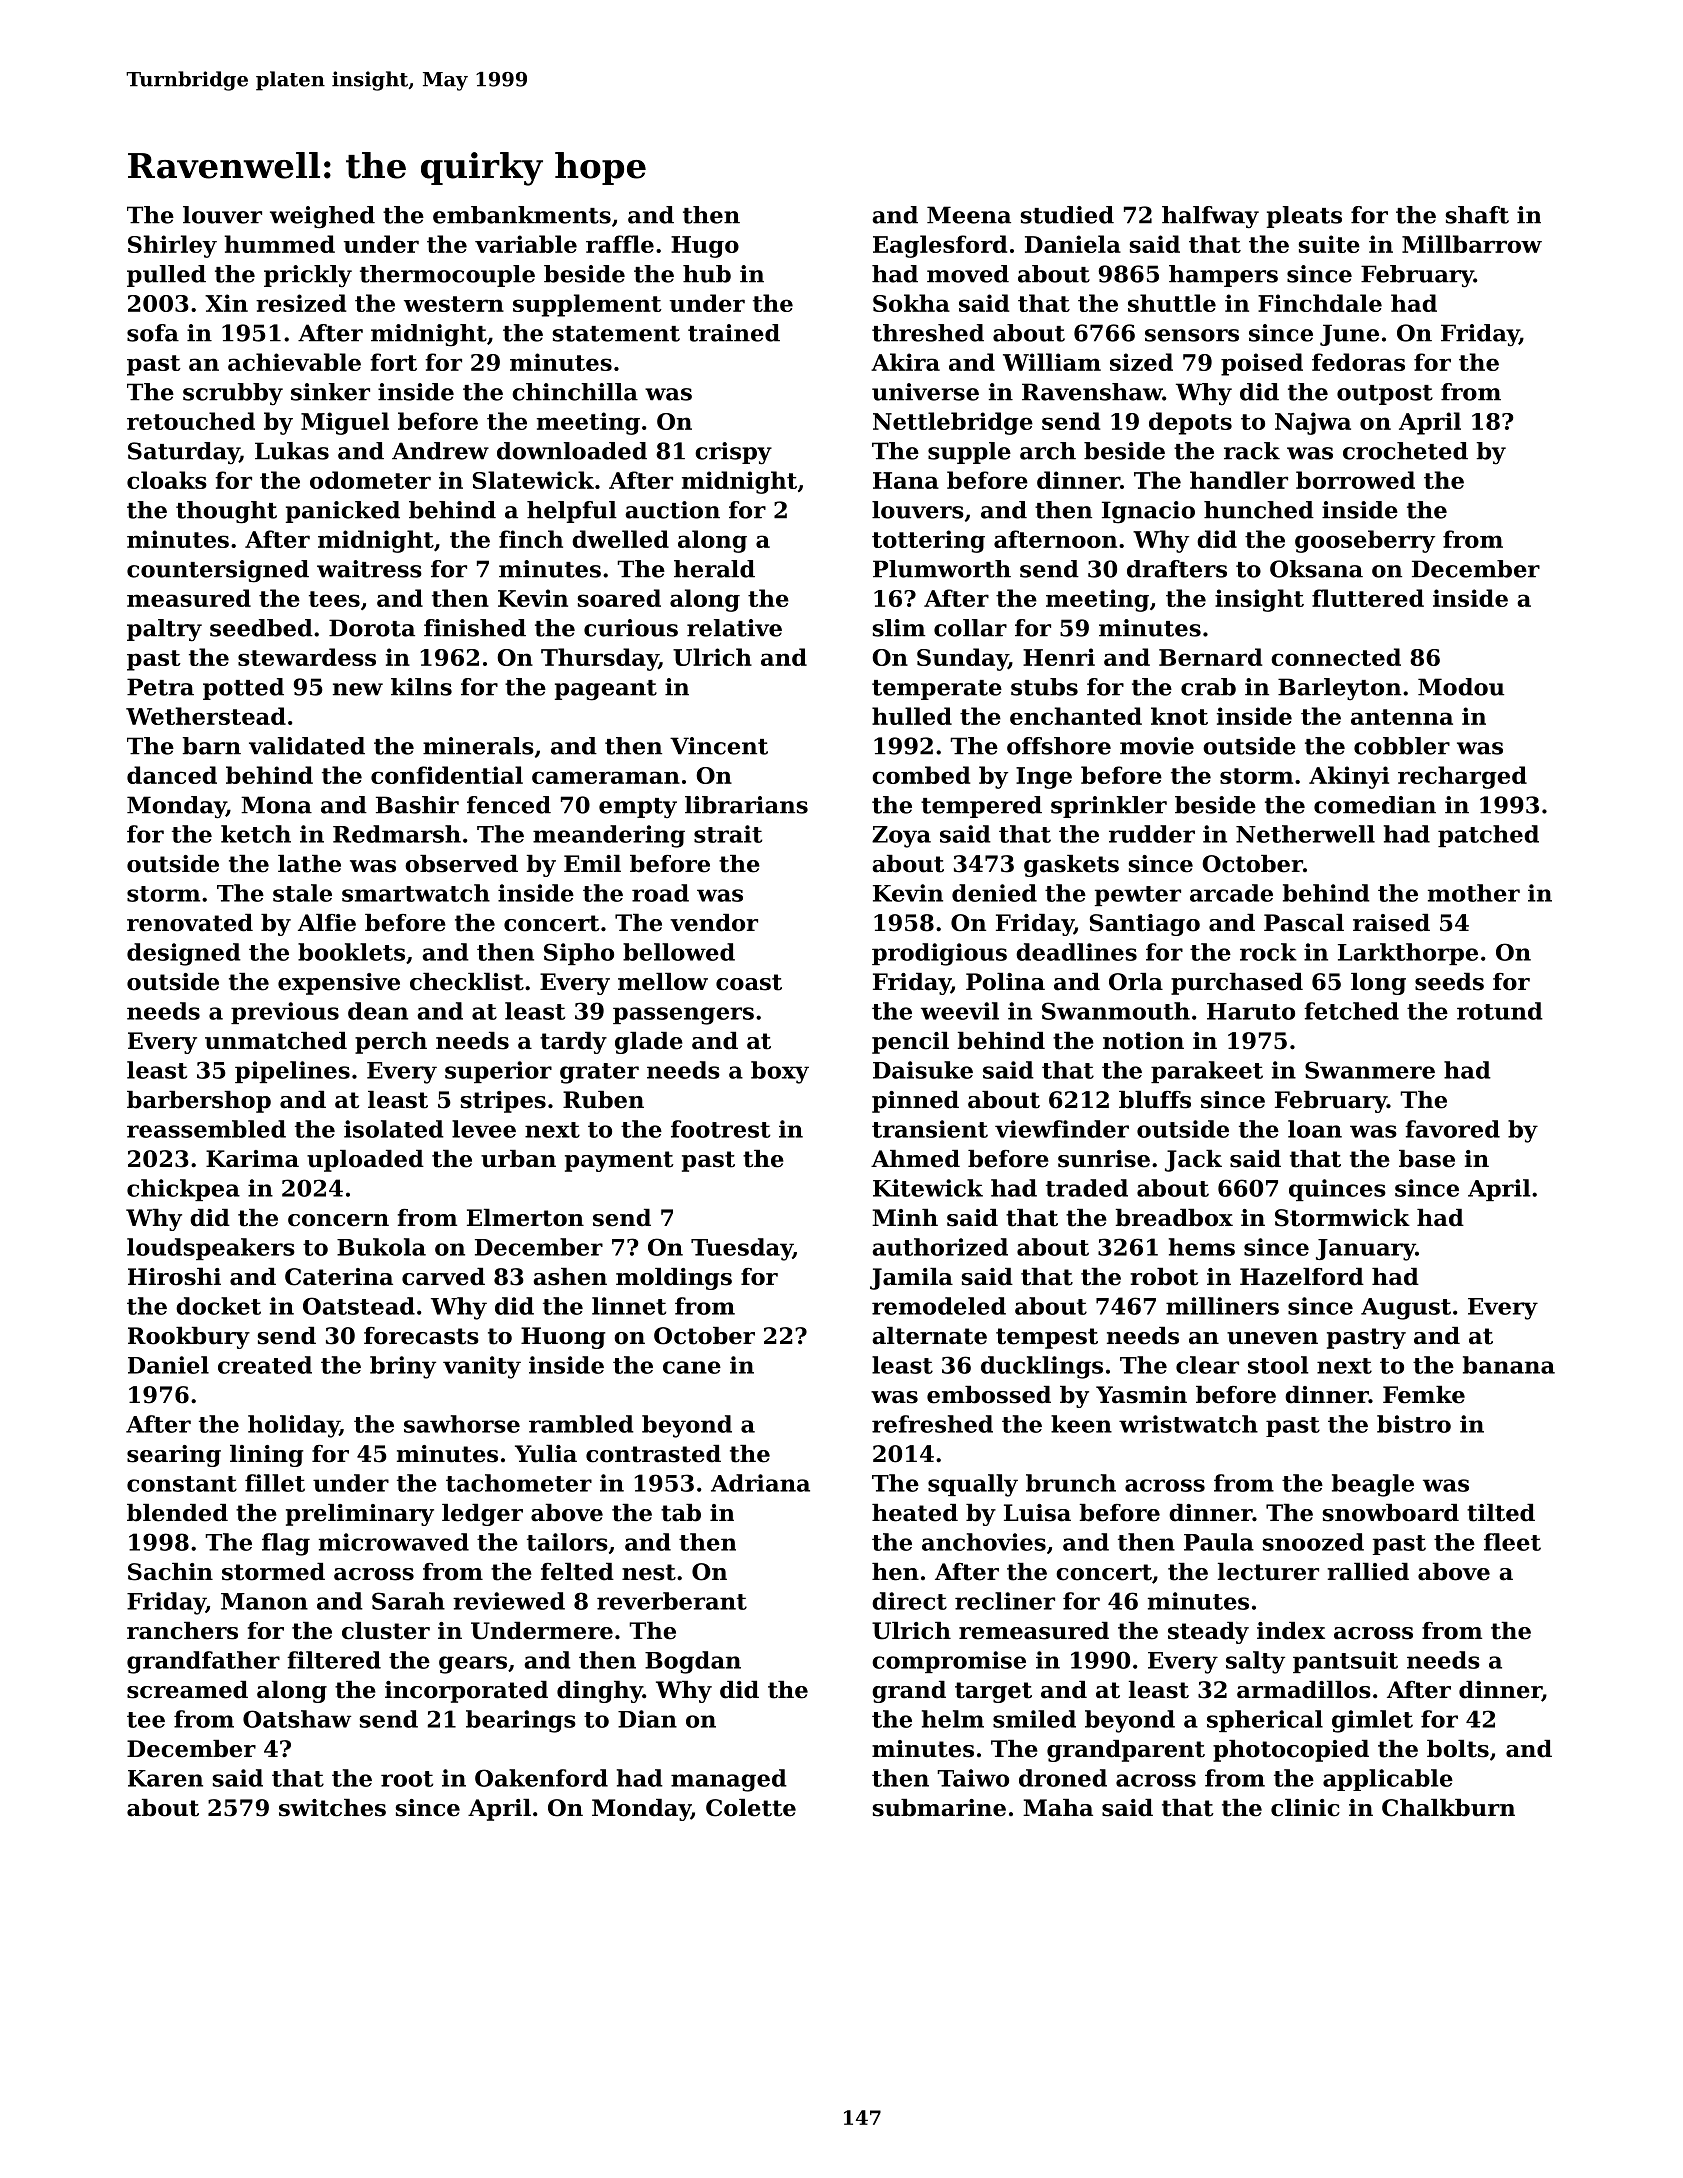  Describe the element at coordinates (338, 1220) in the screenshot. I see `concern` at that location.
